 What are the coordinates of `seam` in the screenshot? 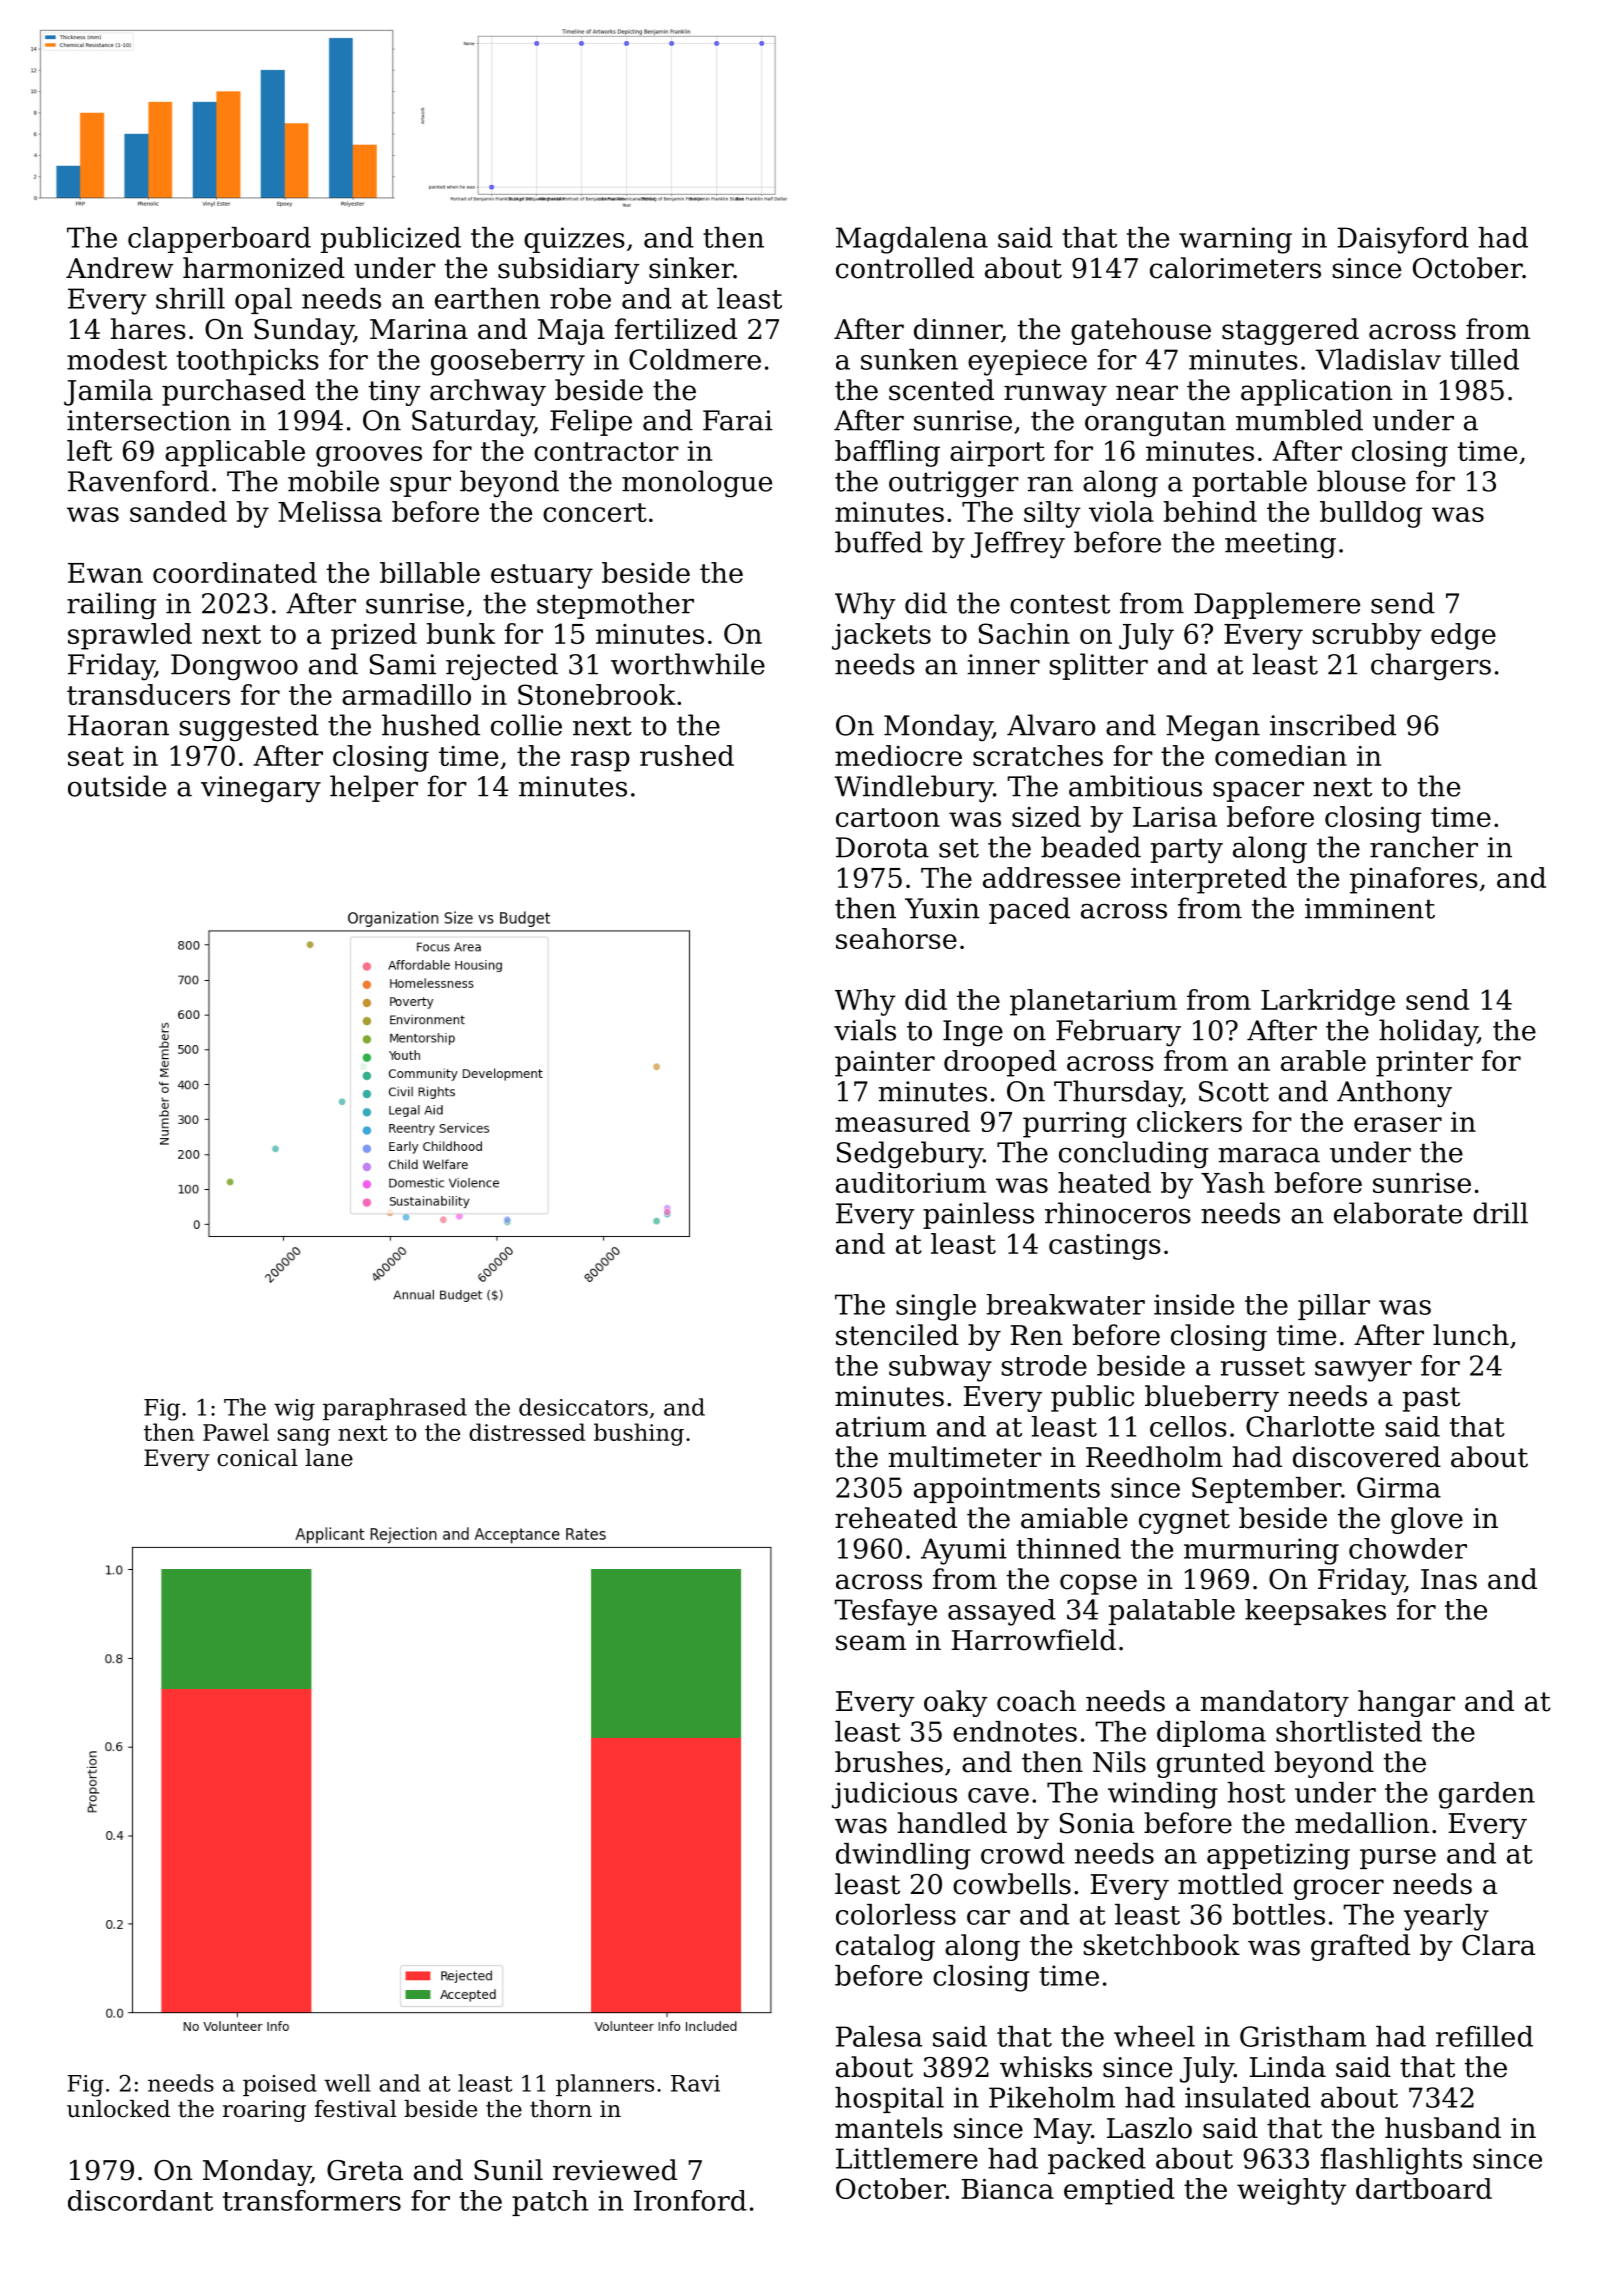 It's located at (871, 1643).
